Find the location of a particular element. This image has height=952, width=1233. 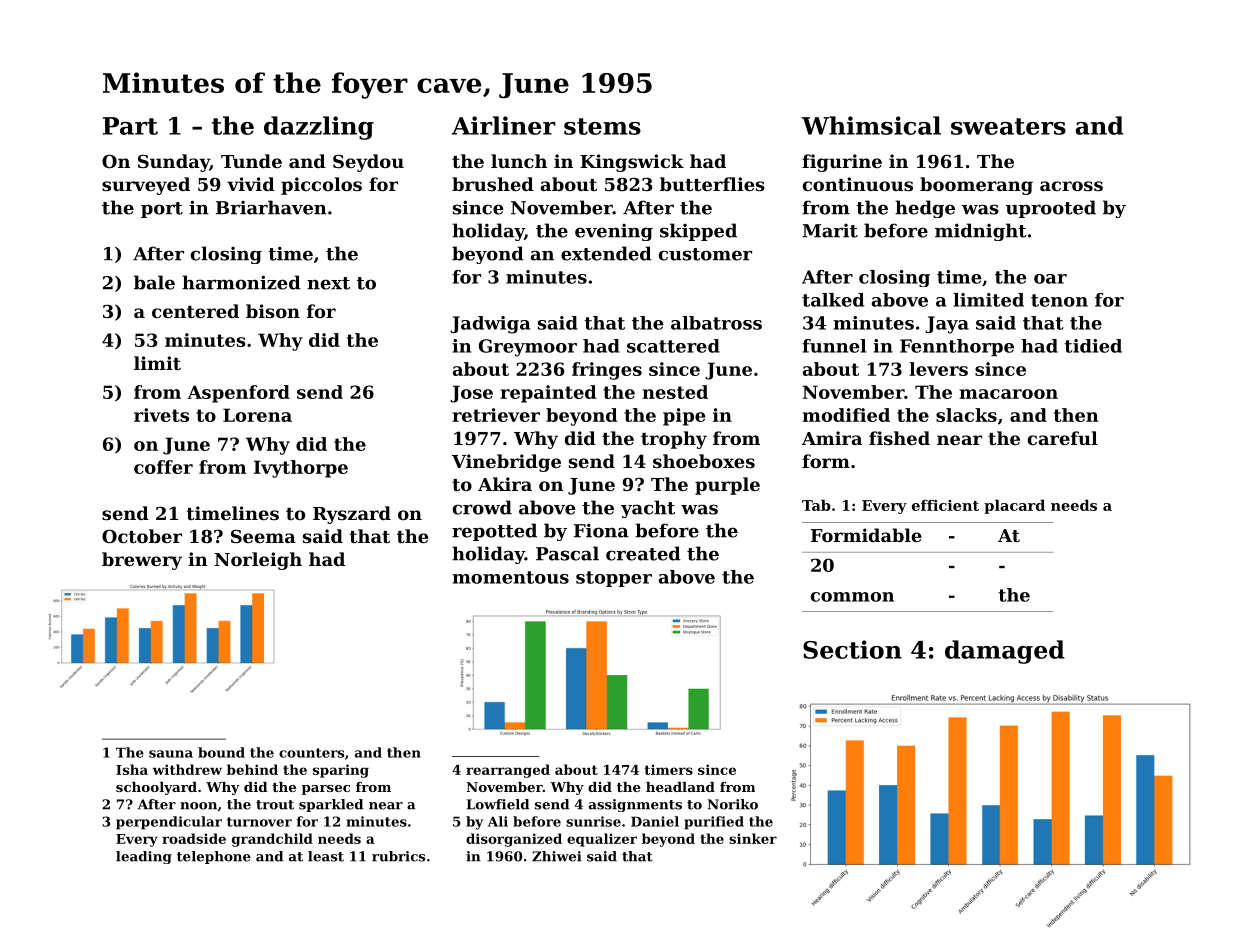

sparing is located at coordinates (341, 771).
